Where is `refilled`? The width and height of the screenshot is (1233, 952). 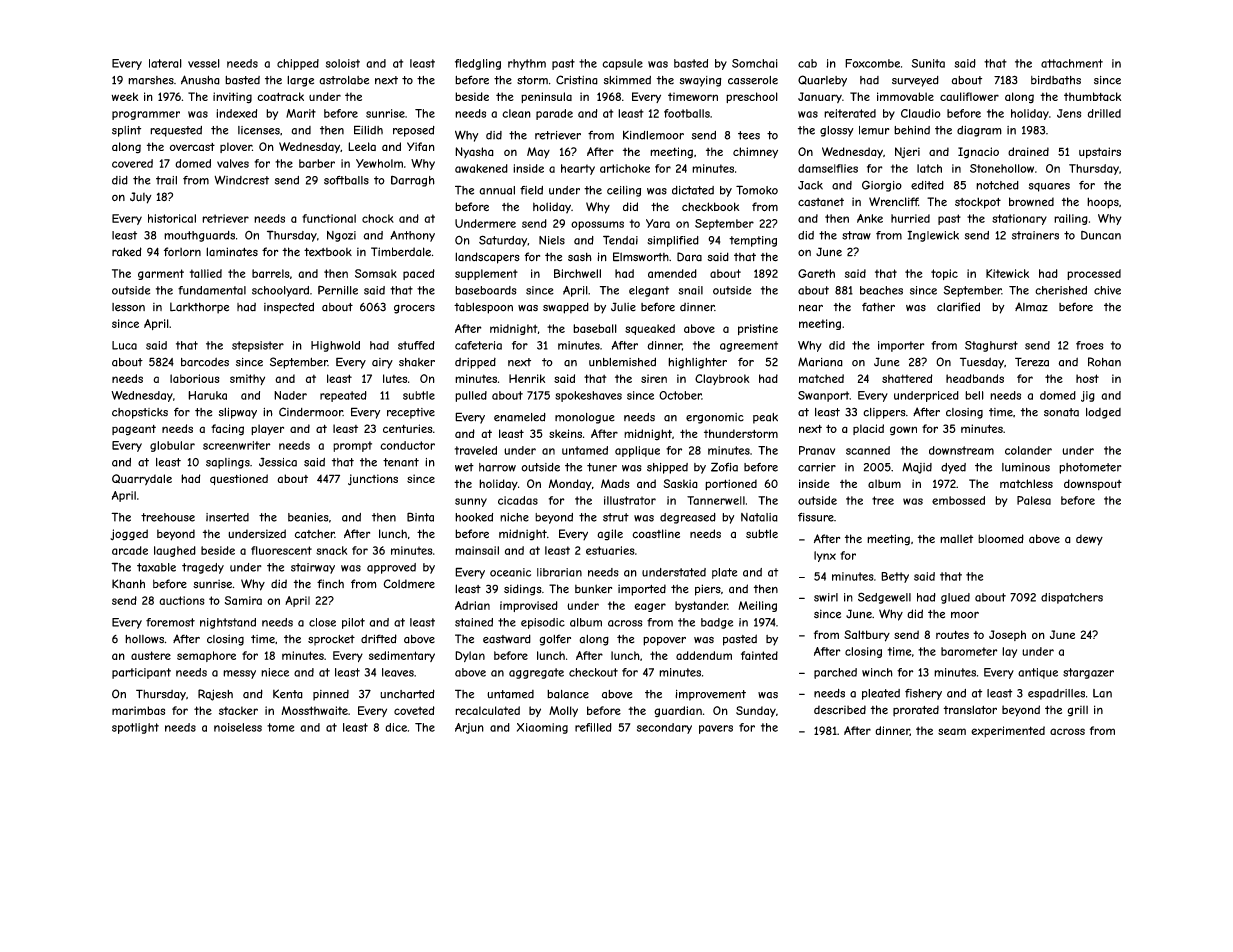 refilled is located at coordinates (593, 727).
